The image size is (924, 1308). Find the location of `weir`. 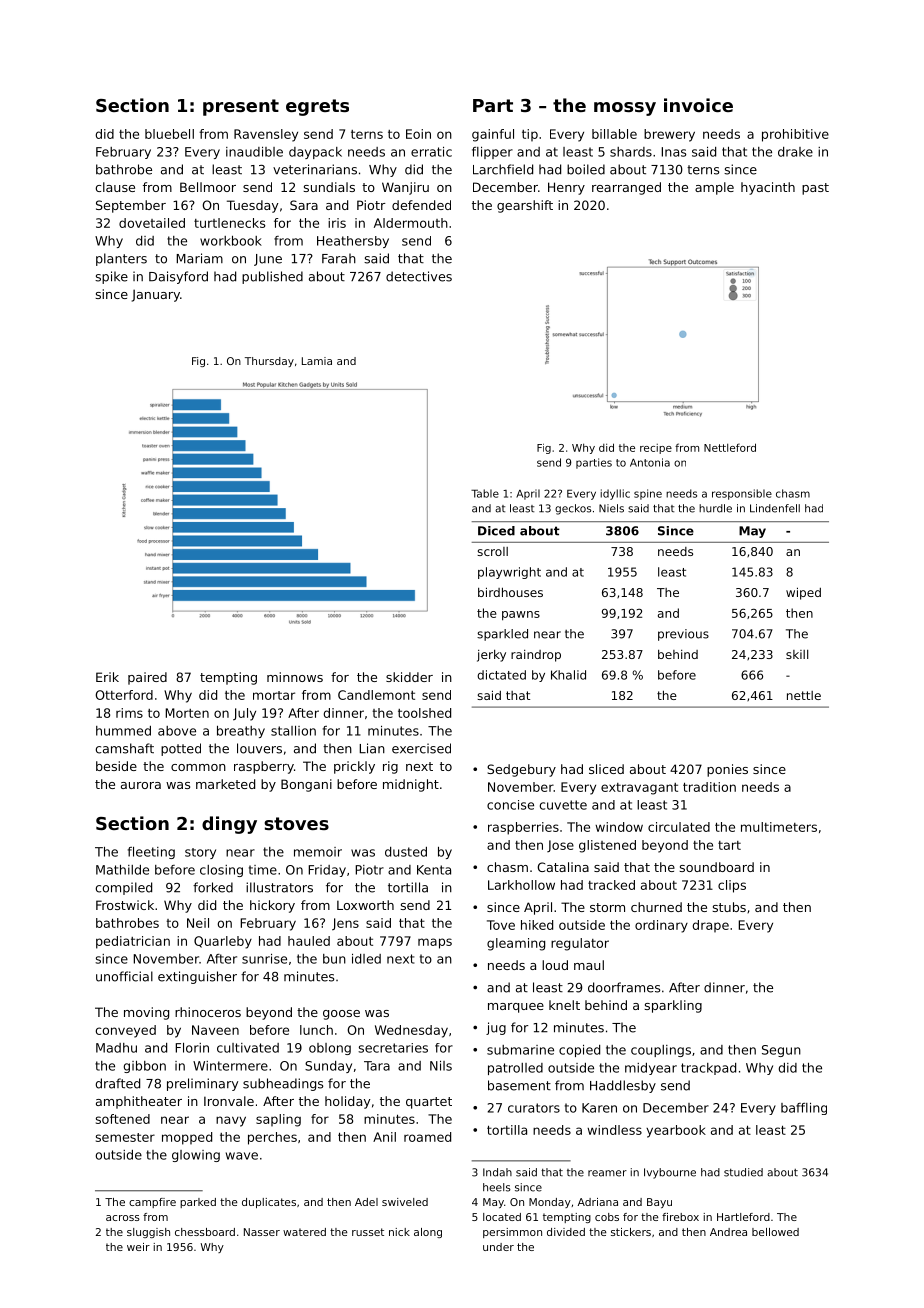

weir is located at coordinates (138, 1247).
